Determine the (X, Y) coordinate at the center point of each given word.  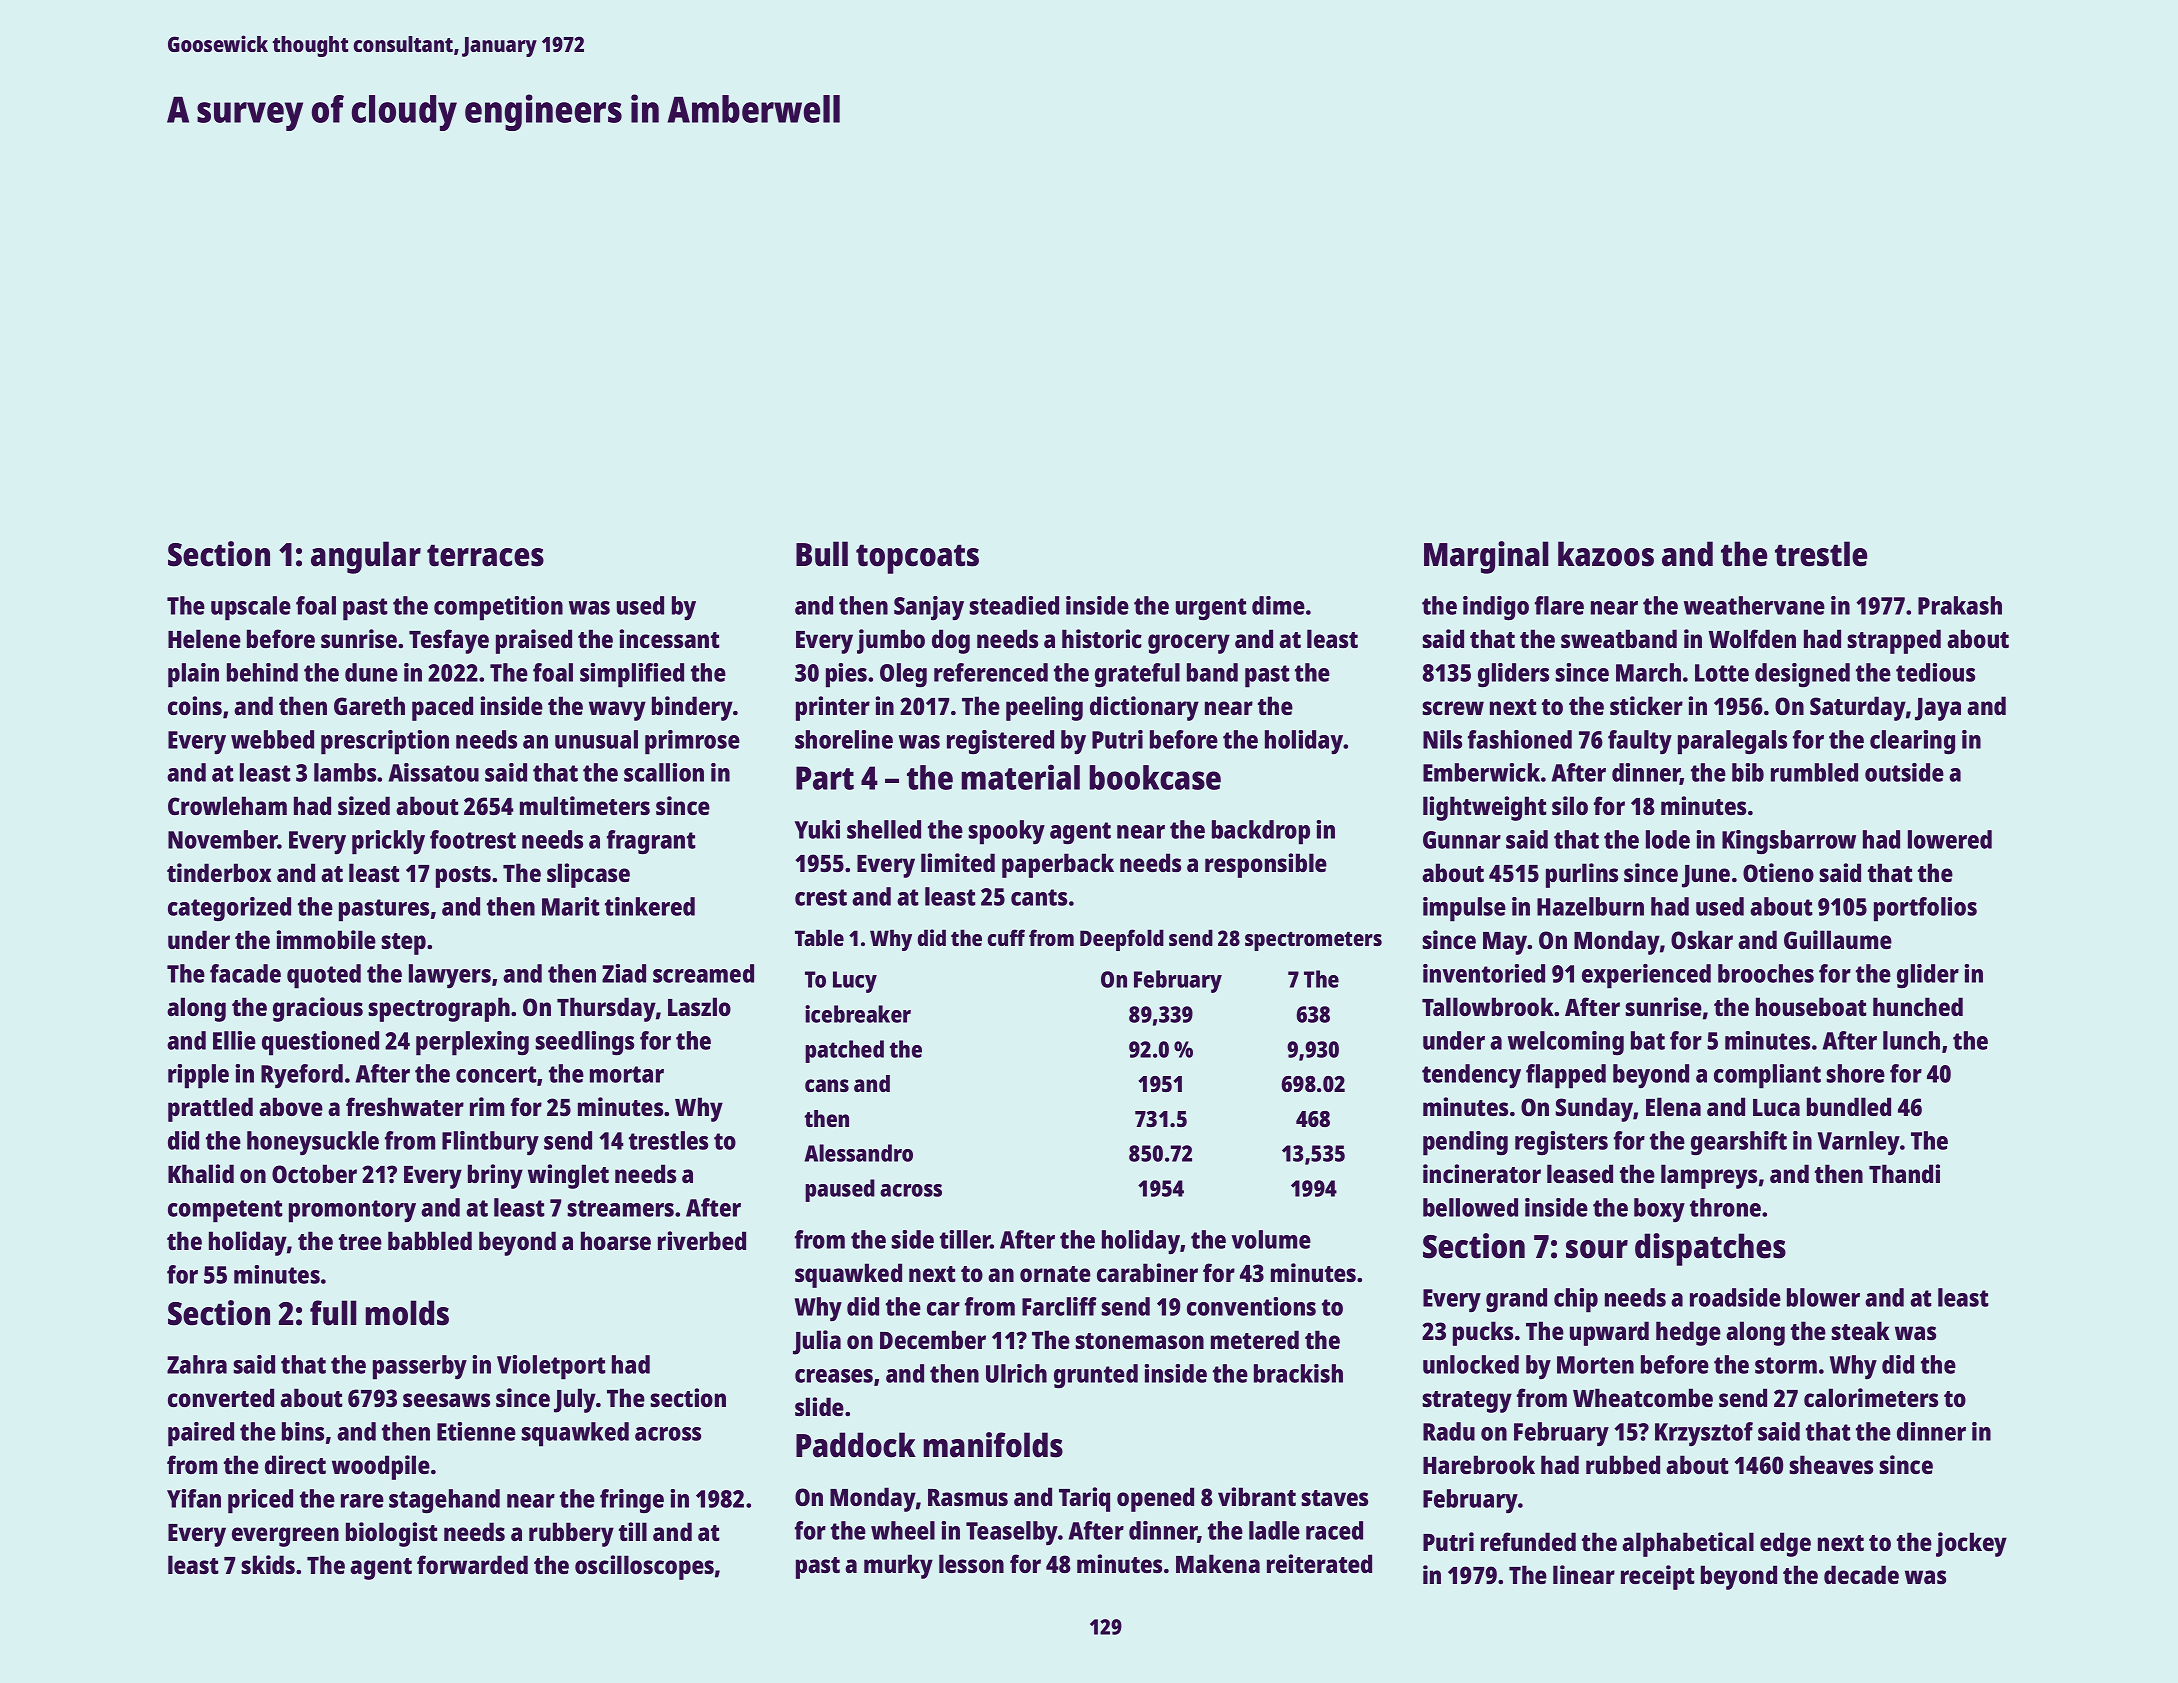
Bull (822, 554)
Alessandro (859, 1153)
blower (1823, 1297)
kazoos (1606, 554)
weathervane (1754, 605)
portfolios (1925, 909)
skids (268, 1564)
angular (366, 557)
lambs (345, 772)
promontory (352, 1211)
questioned (320, 1043)
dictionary (1144, 708)
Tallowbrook (1488, 1006)
